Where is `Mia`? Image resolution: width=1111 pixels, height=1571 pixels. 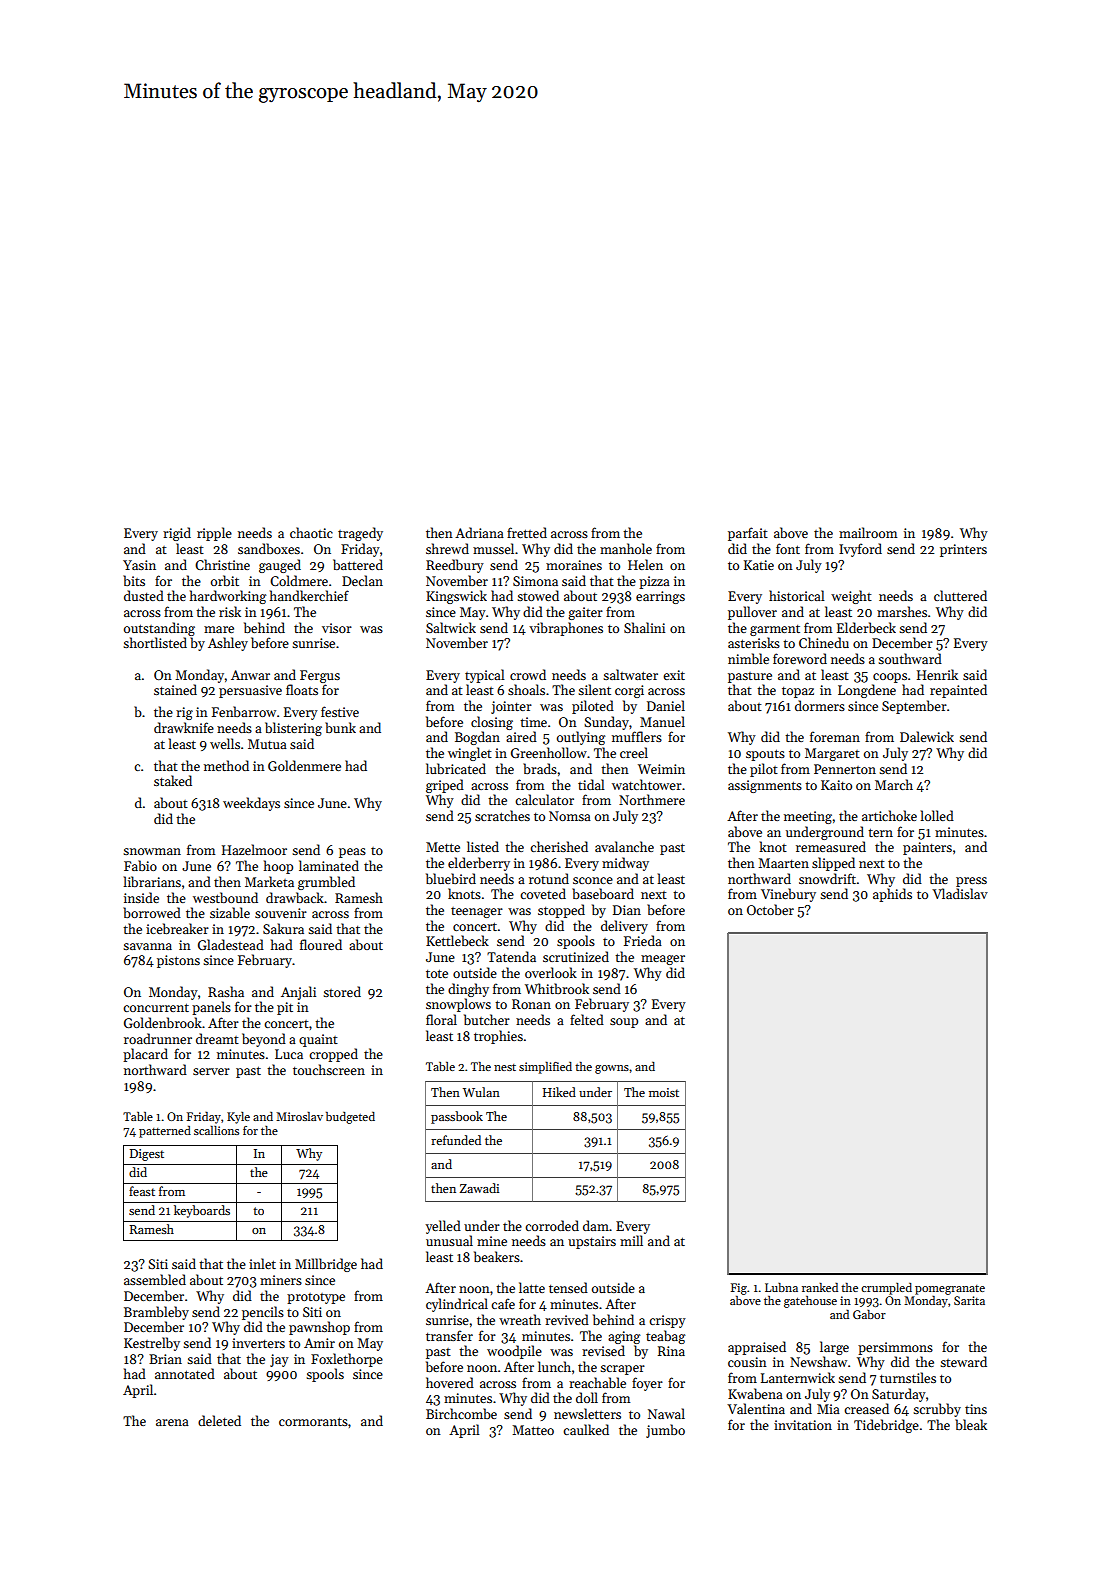 Mia is located at coordinates (828, 1409).
